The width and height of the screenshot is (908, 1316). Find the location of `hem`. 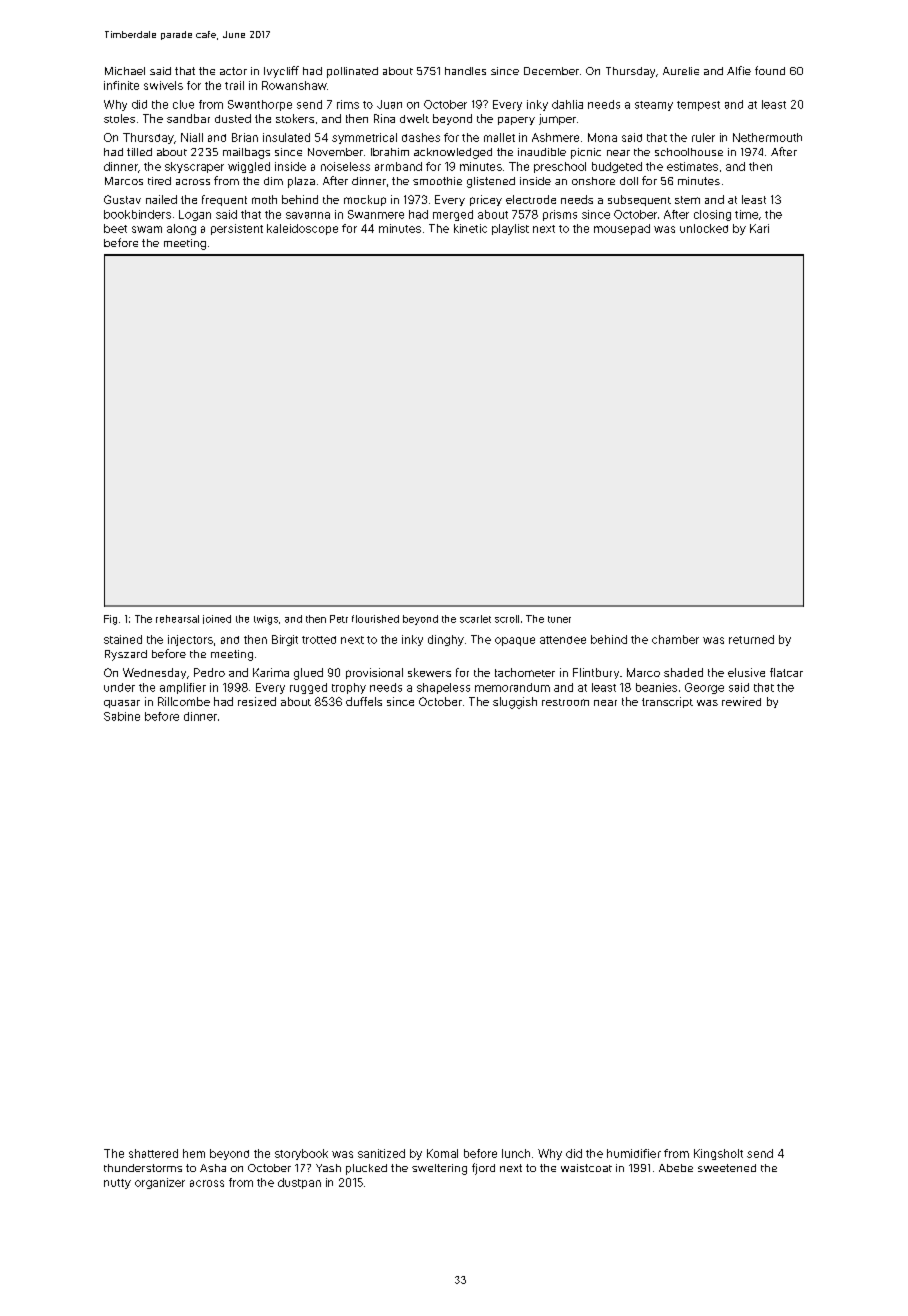

hem is located at coordinates (194, 1153).
